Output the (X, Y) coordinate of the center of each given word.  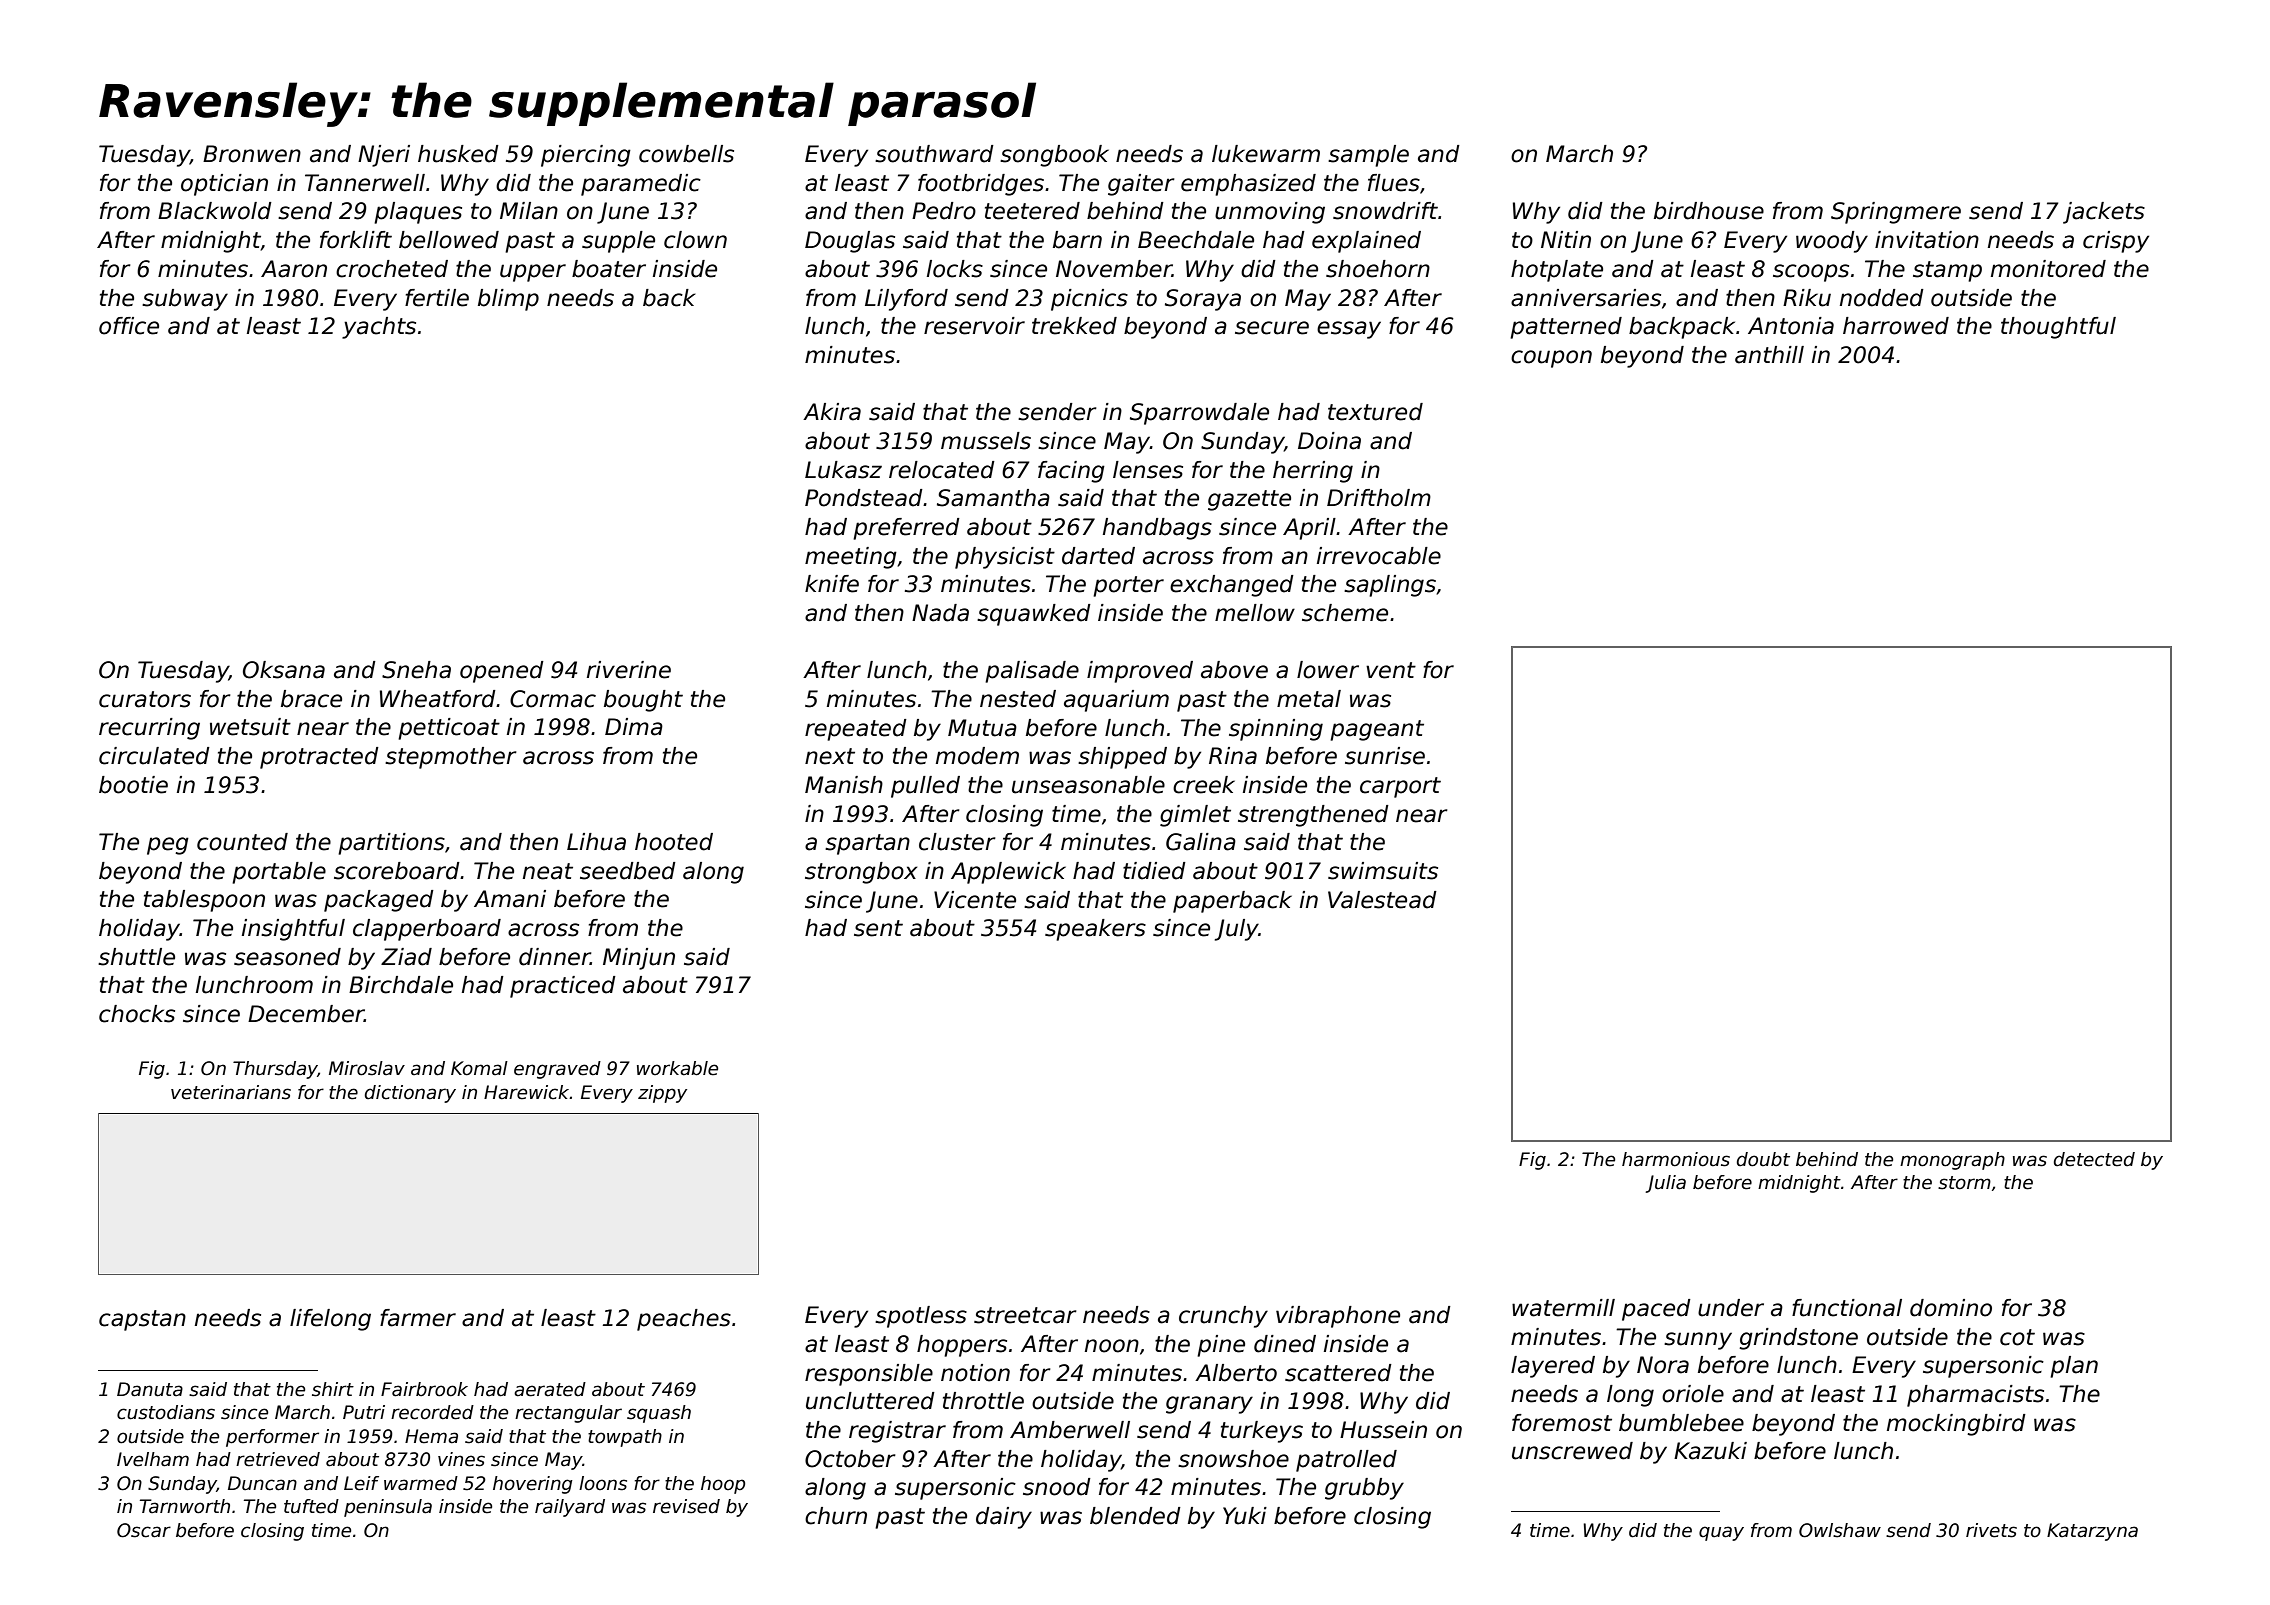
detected (2094, 1159)
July (1237, 930)
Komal (479, 1068)
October (850, 1459)
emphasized (1248, 185)
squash (659, 1414)
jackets (2104, 213)
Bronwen (252, 154)
